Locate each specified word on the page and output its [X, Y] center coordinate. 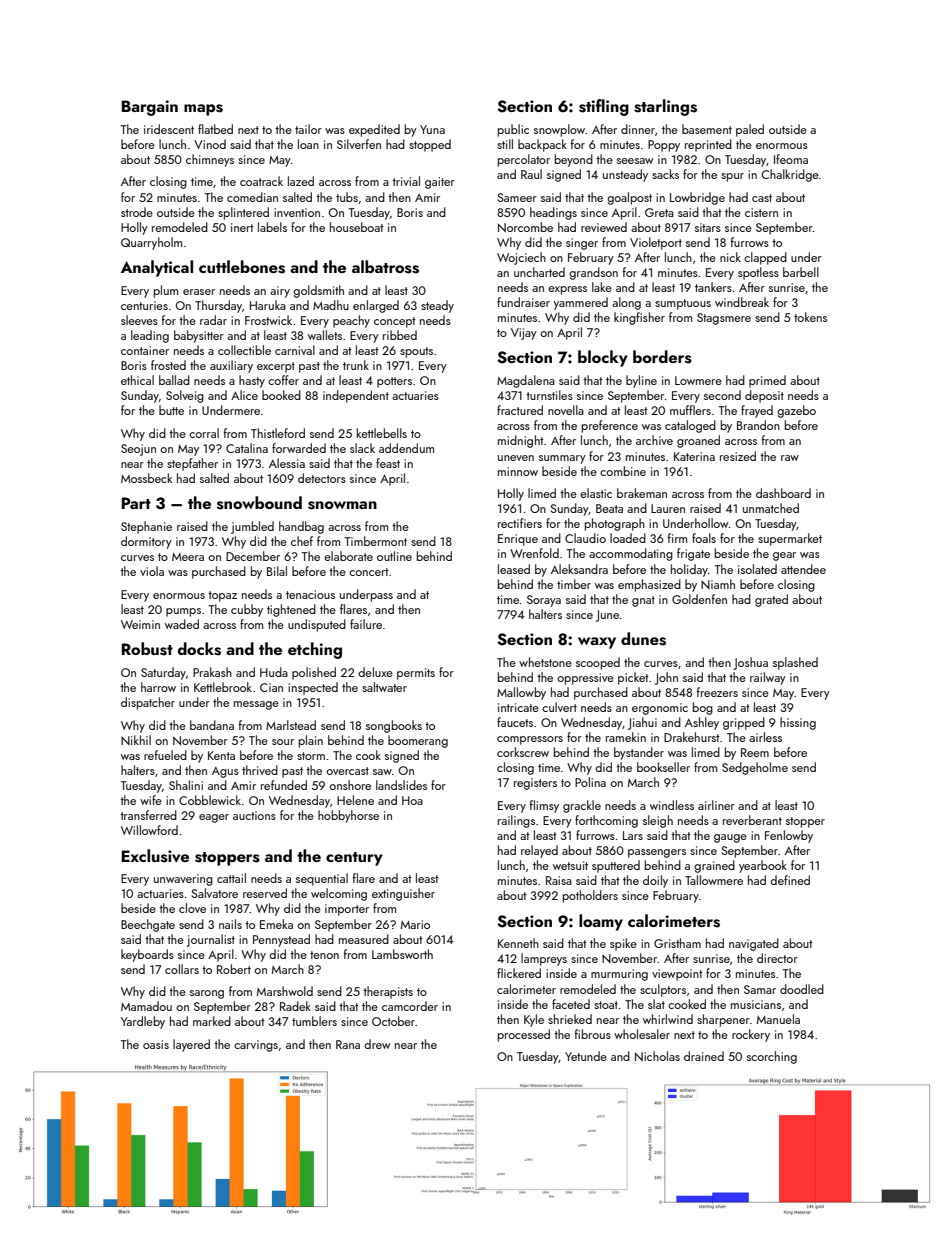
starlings [665, 107]
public [513, 130]
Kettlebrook [223, 687]
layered [191, 1045]
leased [514, 569]
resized [738, 456]
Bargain [150, 108]
